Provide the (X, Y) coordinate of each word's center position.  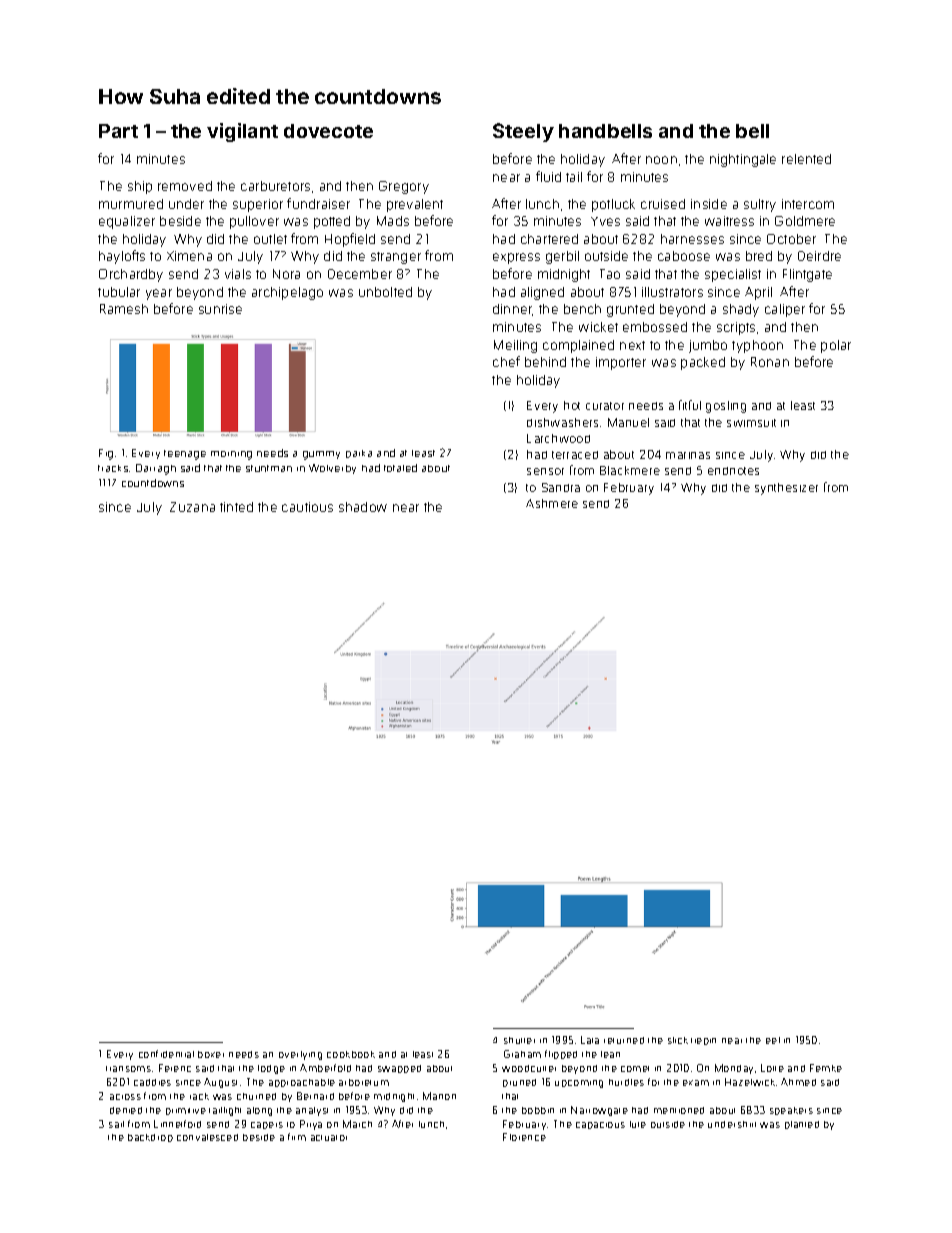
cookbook (351, 1054)
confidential (166, 1054)
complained (578, 346)
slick (678, 1040)
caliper (785, 310)
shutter (519, 1040)
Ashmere (552, 503)
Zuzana (192, 507)
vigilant (242, 132)
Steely (523, 132)
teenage (185, 455)
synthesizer (786, 489)
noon (661, 160)
